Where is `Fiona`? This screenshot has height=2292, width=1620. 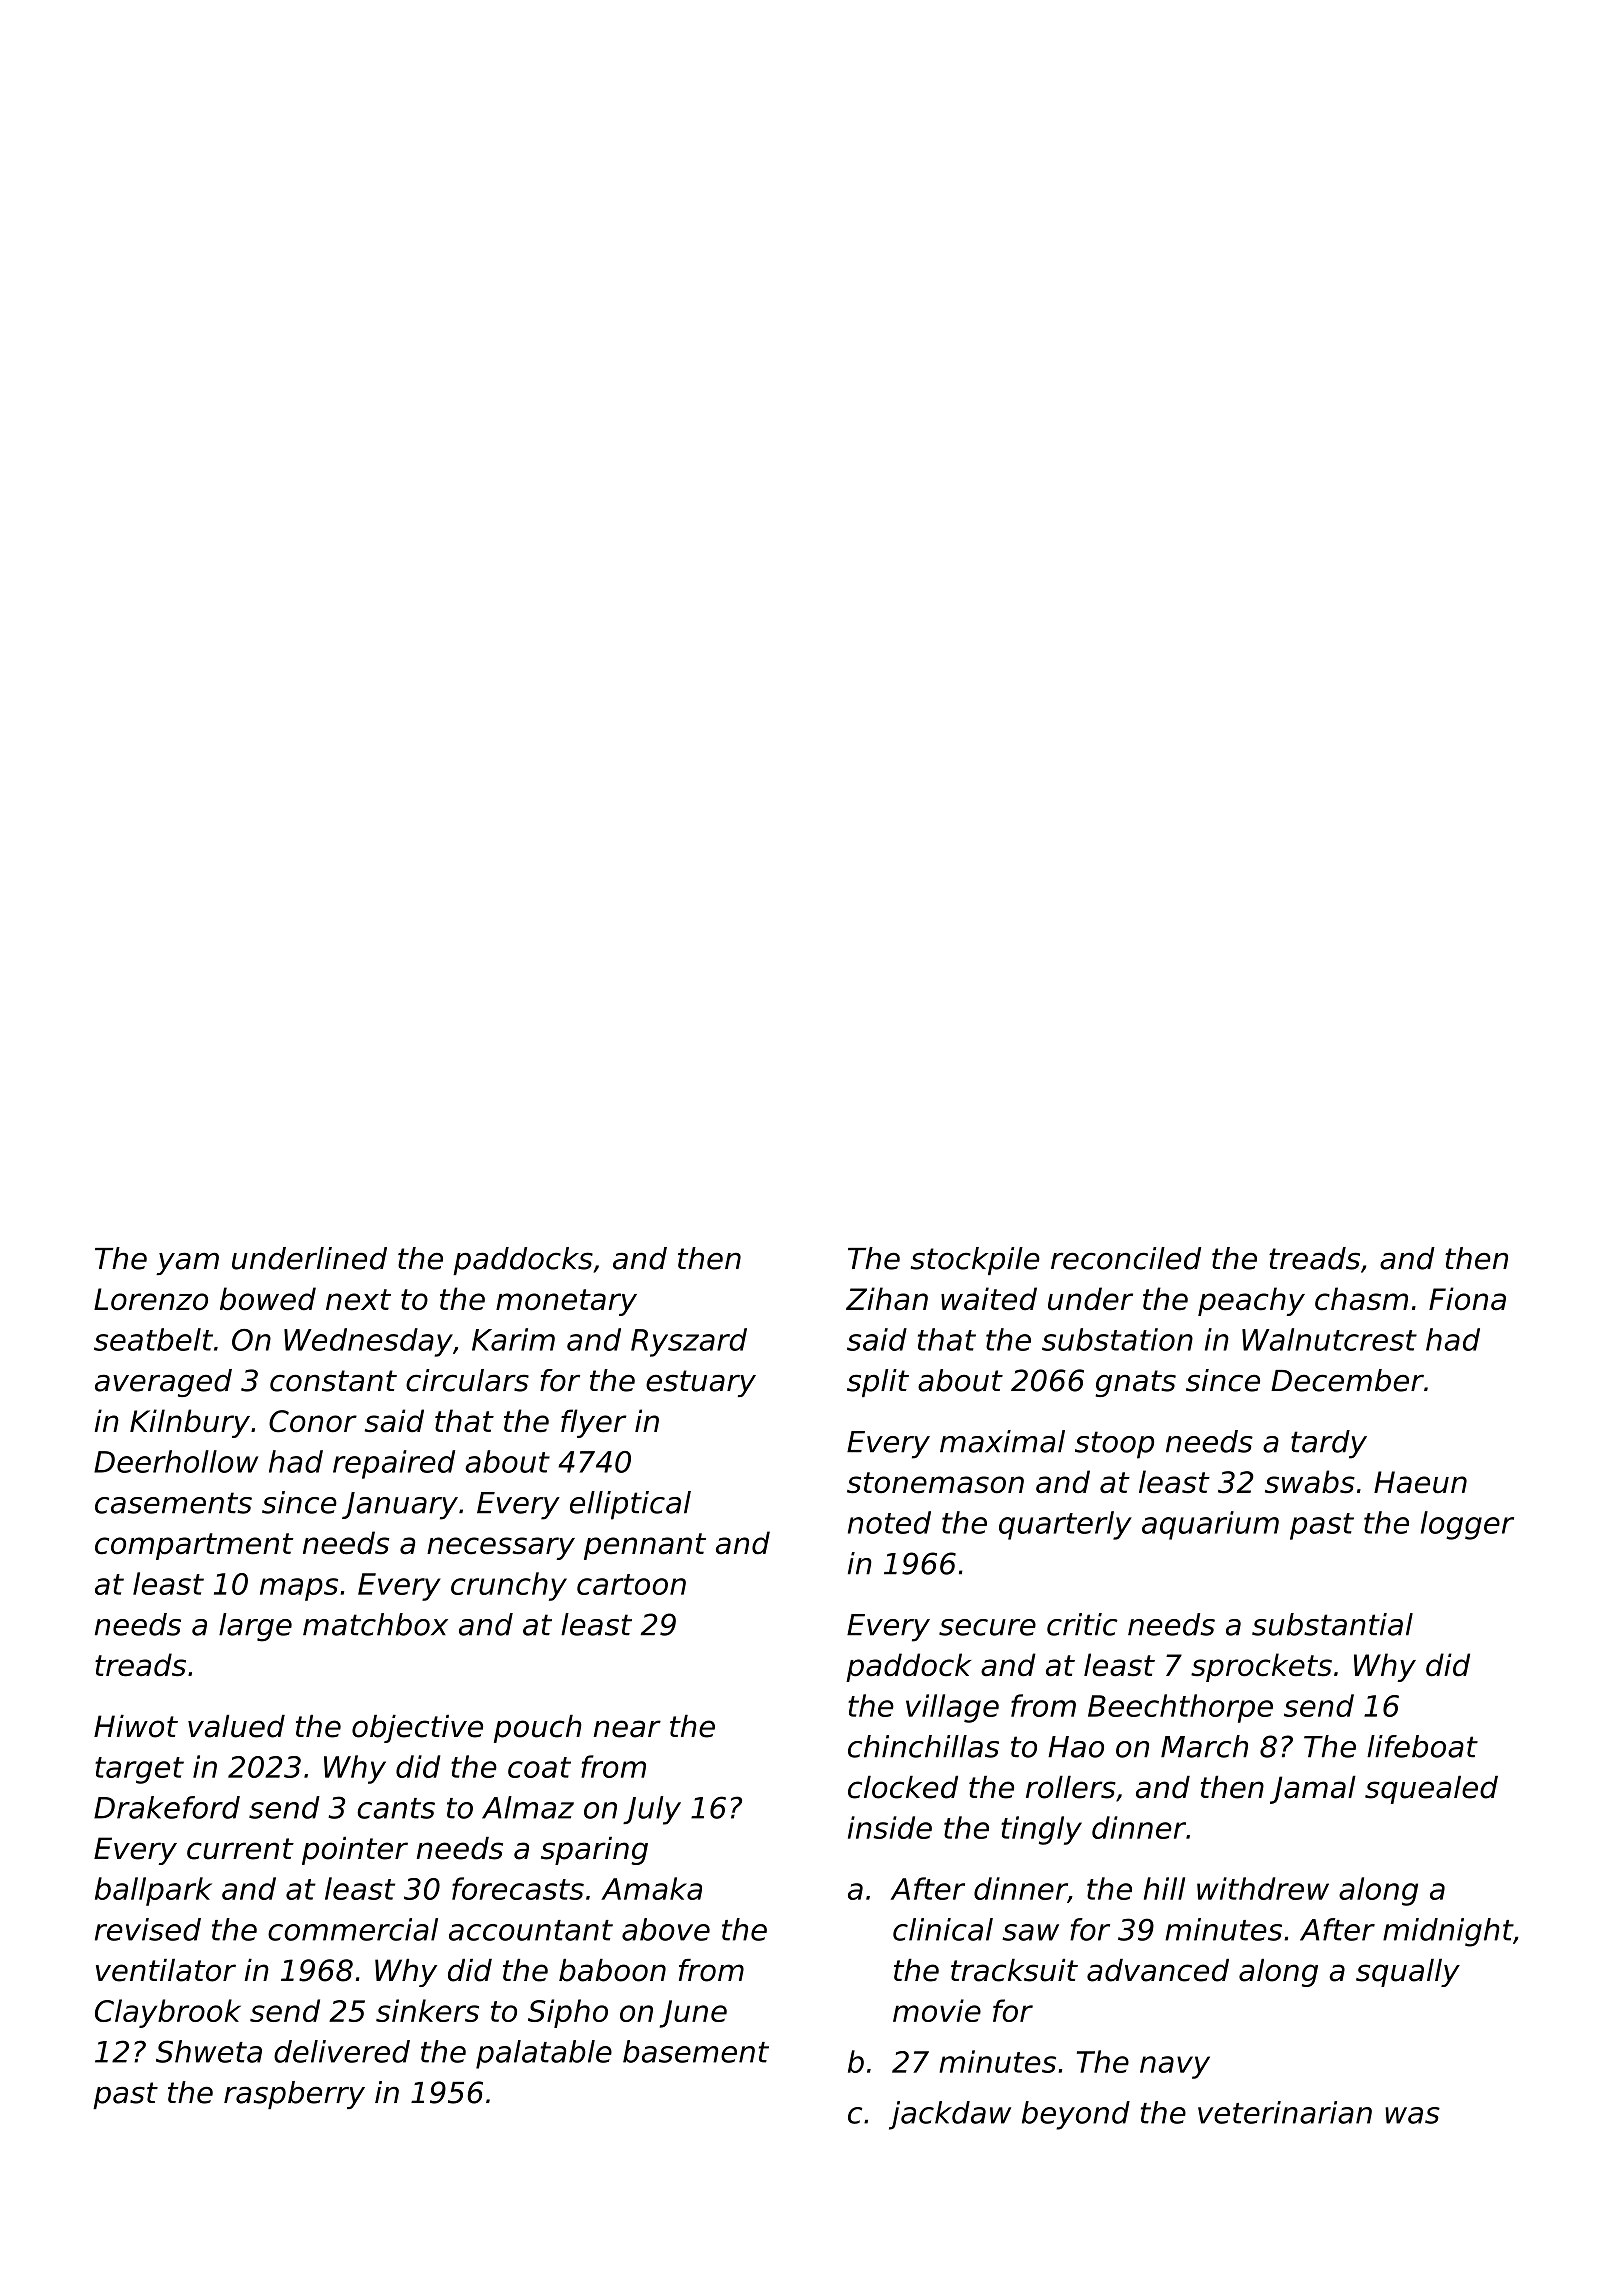
Fiona is located at coordinates (1467, 1299).
